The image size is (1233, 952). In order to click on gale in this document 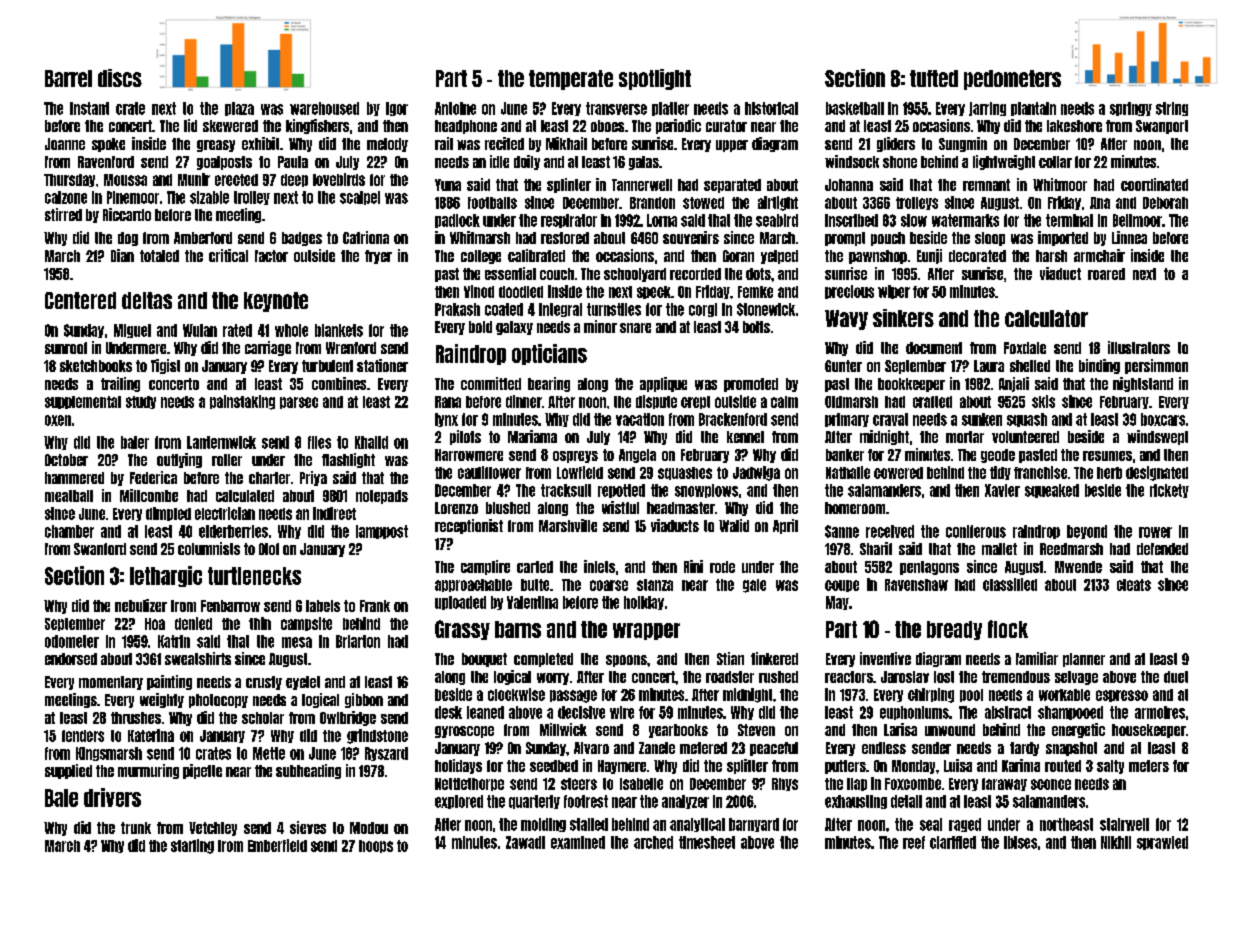, I will do `click(754, 586)`.
